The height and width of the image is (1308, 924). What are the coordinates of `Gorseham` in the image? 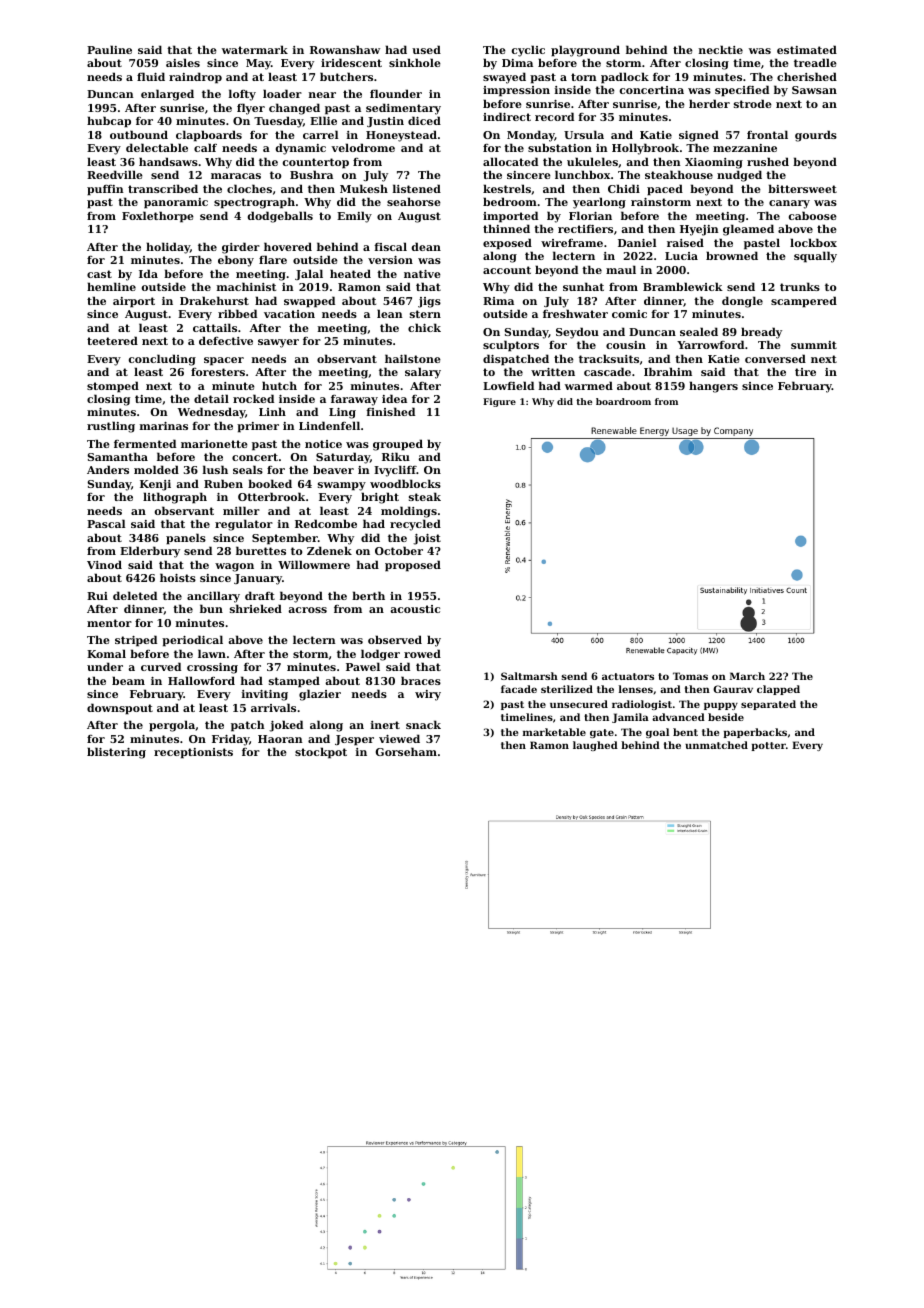 It's located at (406, 751).
